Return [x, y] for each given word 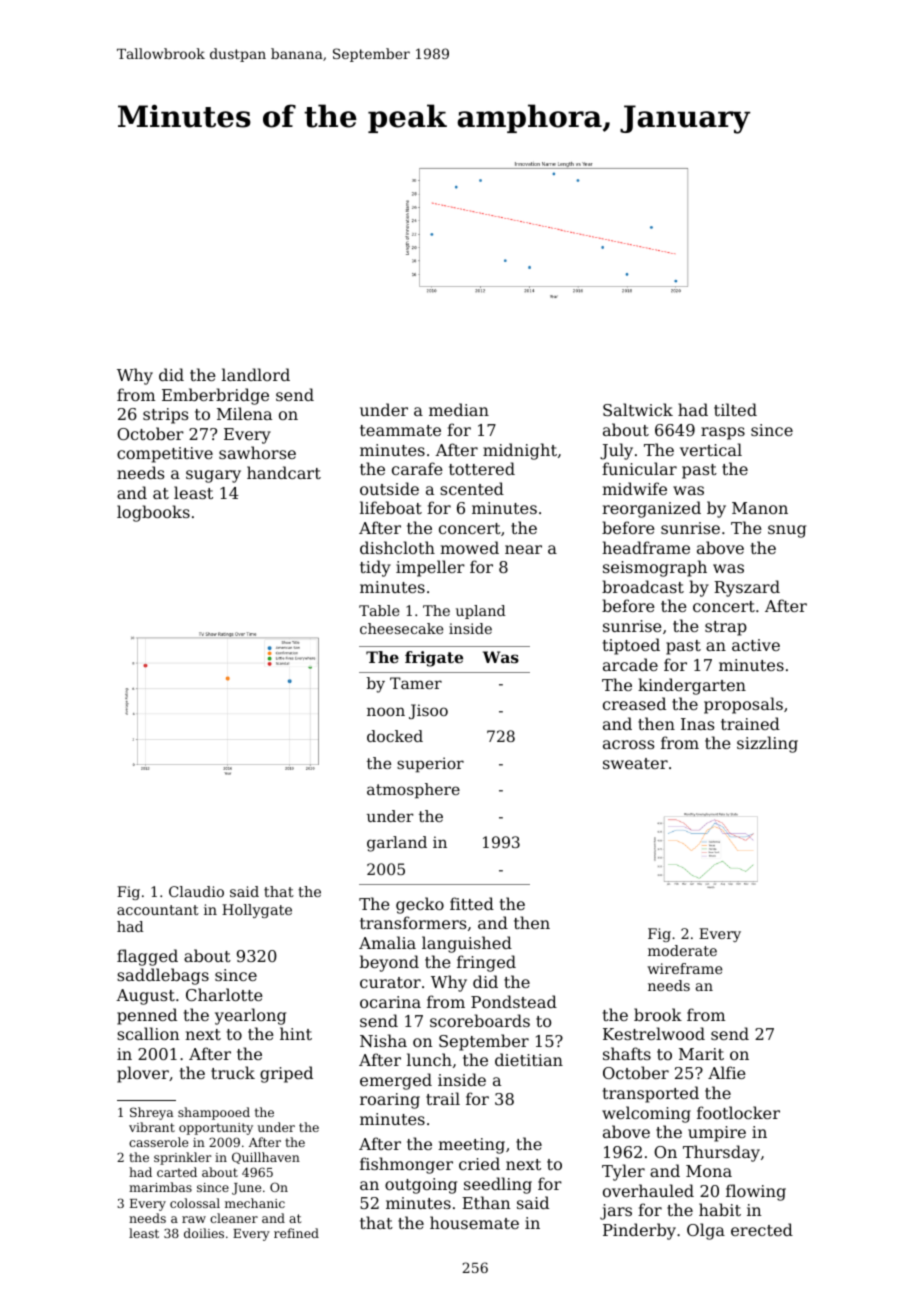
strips [165, 416]
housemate [474, 1222]
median [459, 409]
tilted [735, 409]
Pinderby [639, 1231]
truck [233, 1072]
